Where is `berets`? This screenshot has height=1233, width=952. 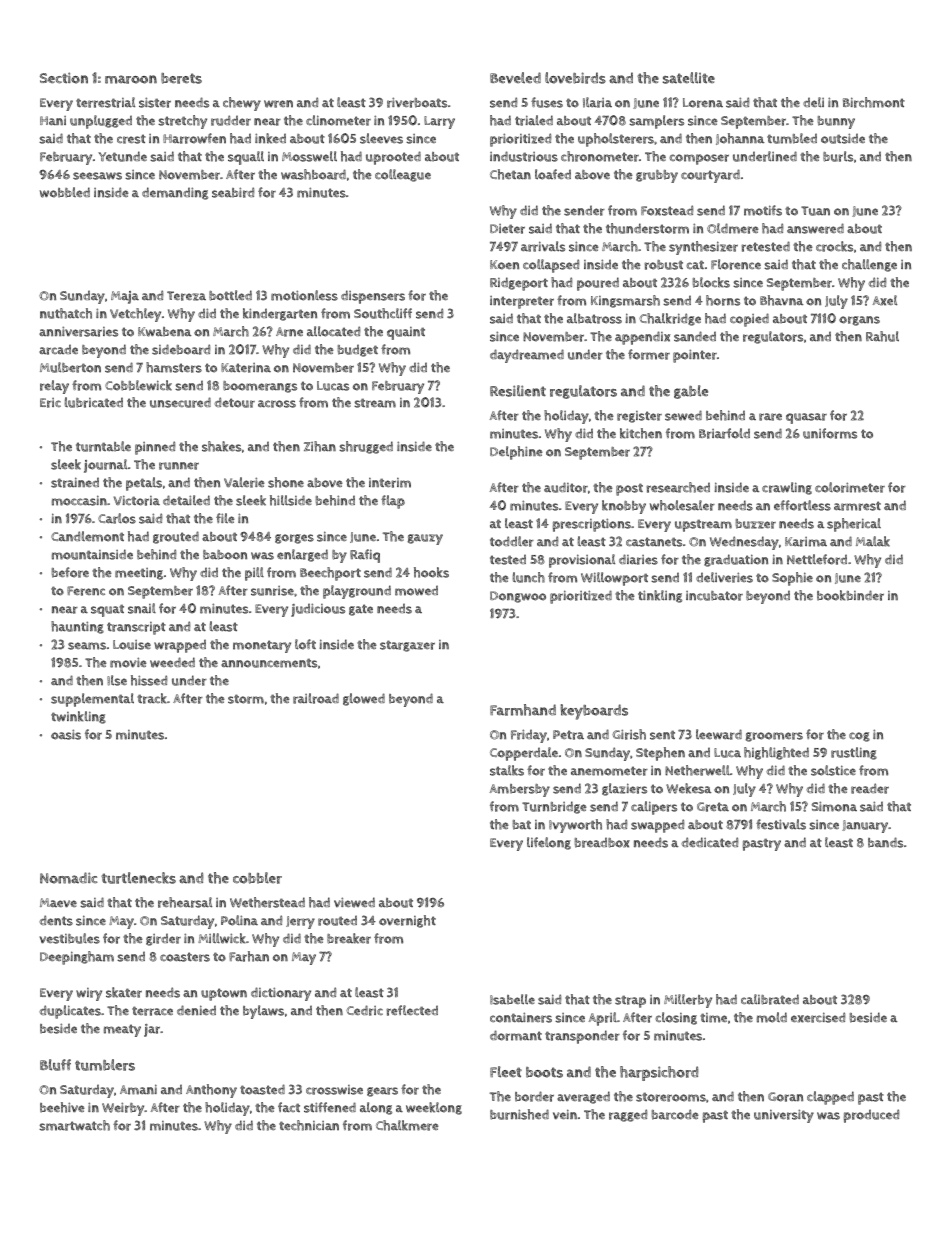
berets is located at coordinates (181, 78).
